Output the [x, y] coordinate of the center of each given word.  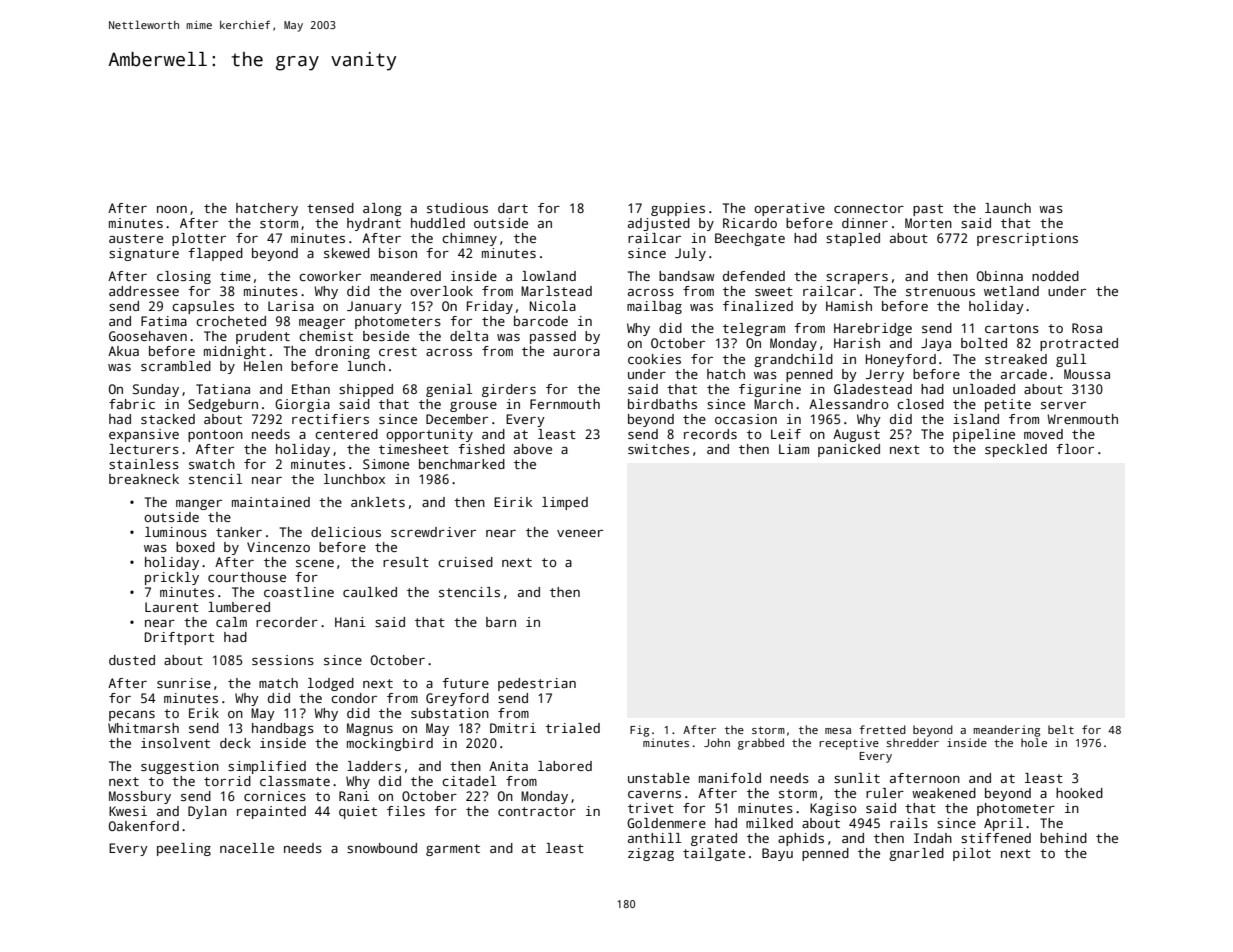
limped [565, 503]
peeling [184, 849]
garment [453, 850]
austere [136, 238]
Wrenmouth [1082, 419]
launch [1008, 208]
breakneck [144, 479]
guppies [678, 209]
